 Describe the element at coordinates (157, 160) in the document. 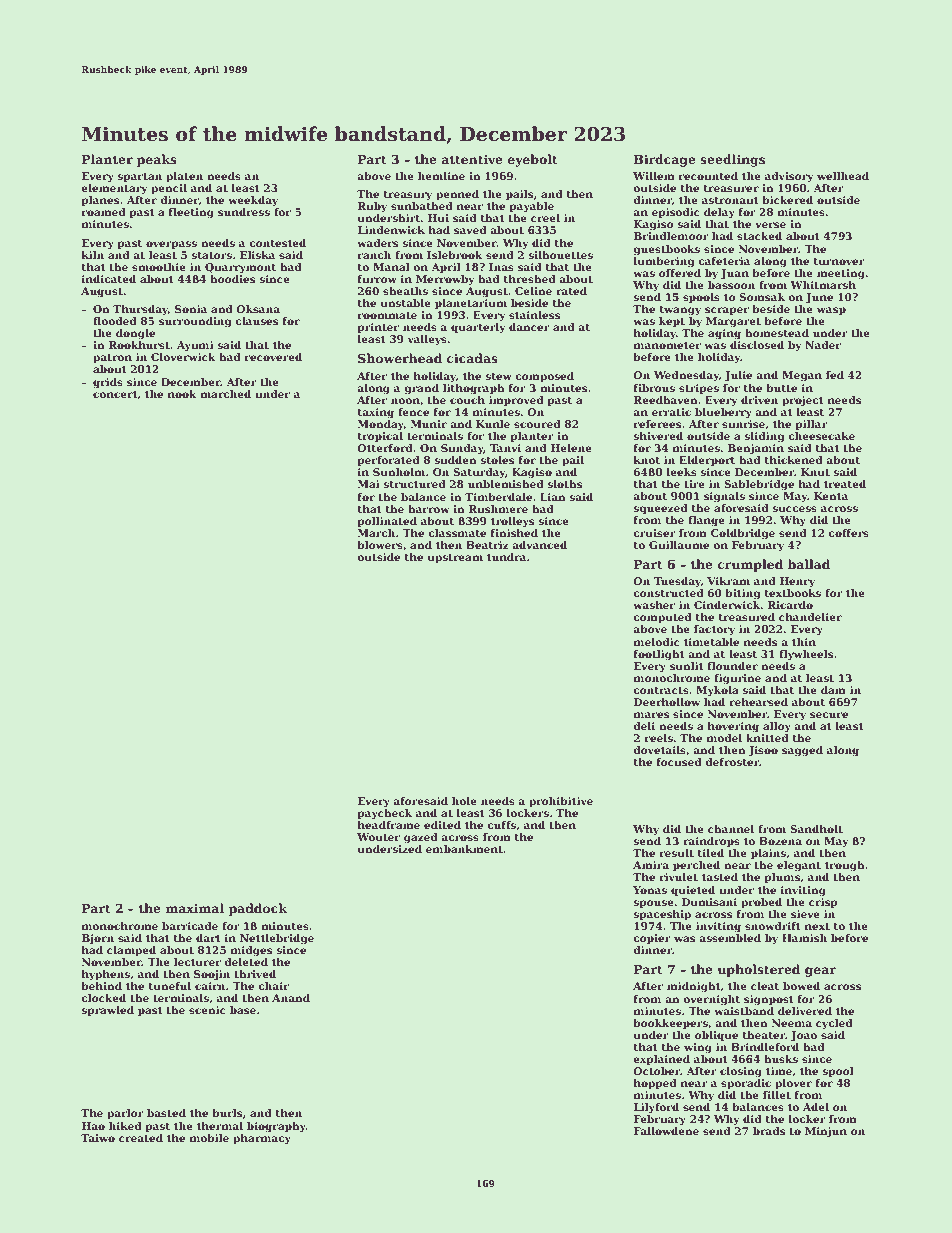

I see `peaks` at that location.
